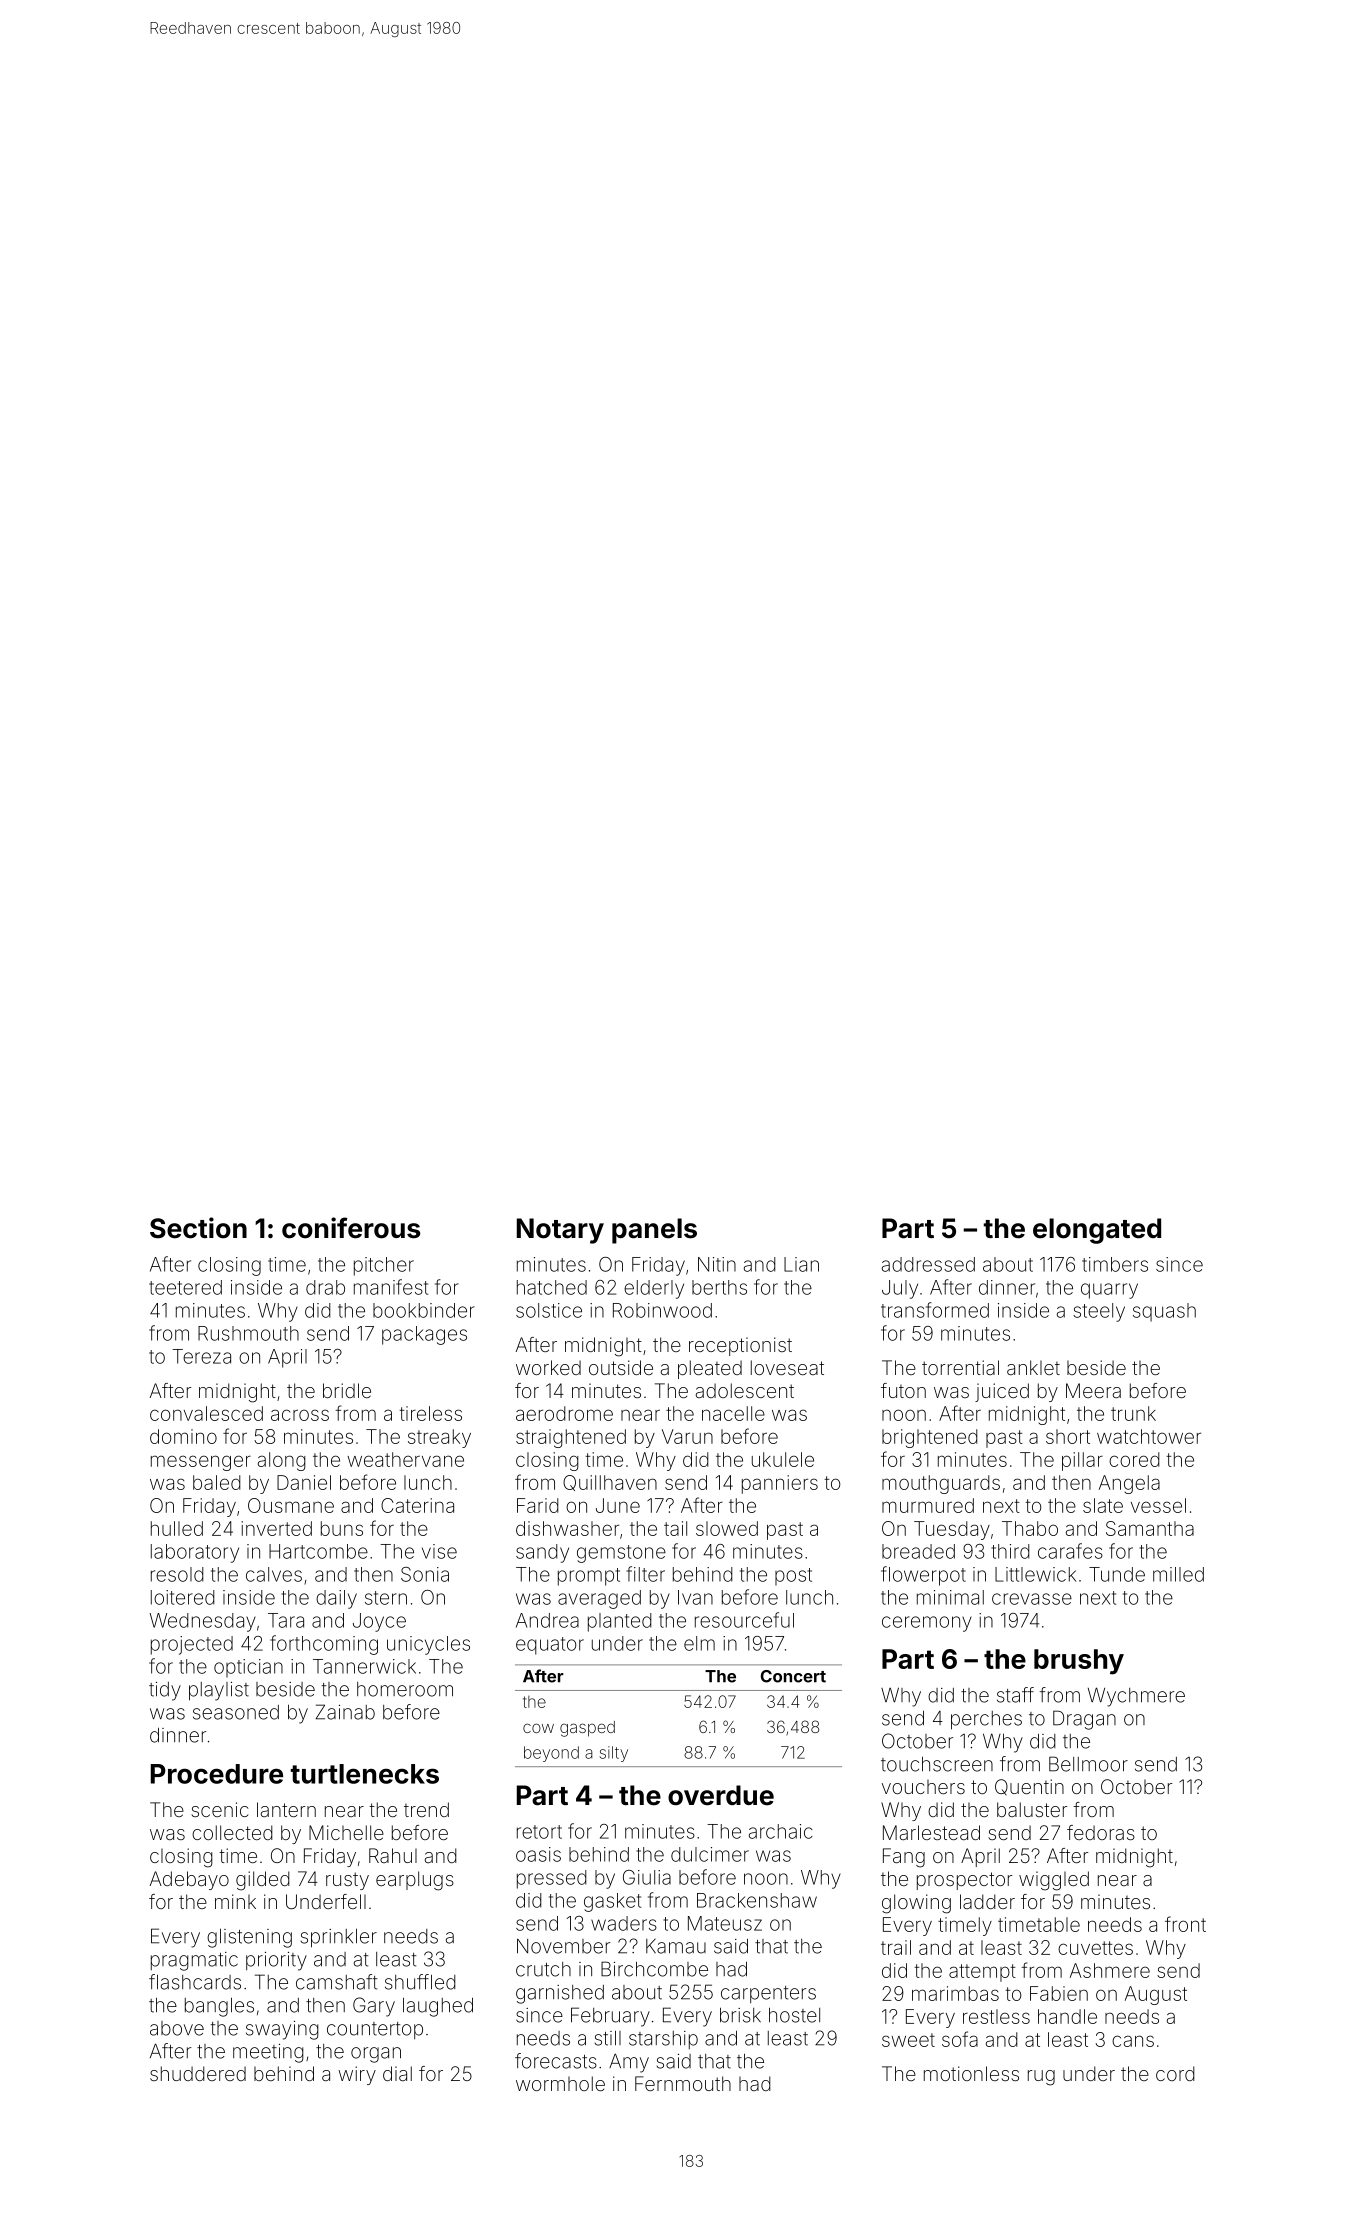 The image size is (1357, 2236). Describe the element at coordinates (539, 1832) in the screenshot. I see `retort` at that location.
